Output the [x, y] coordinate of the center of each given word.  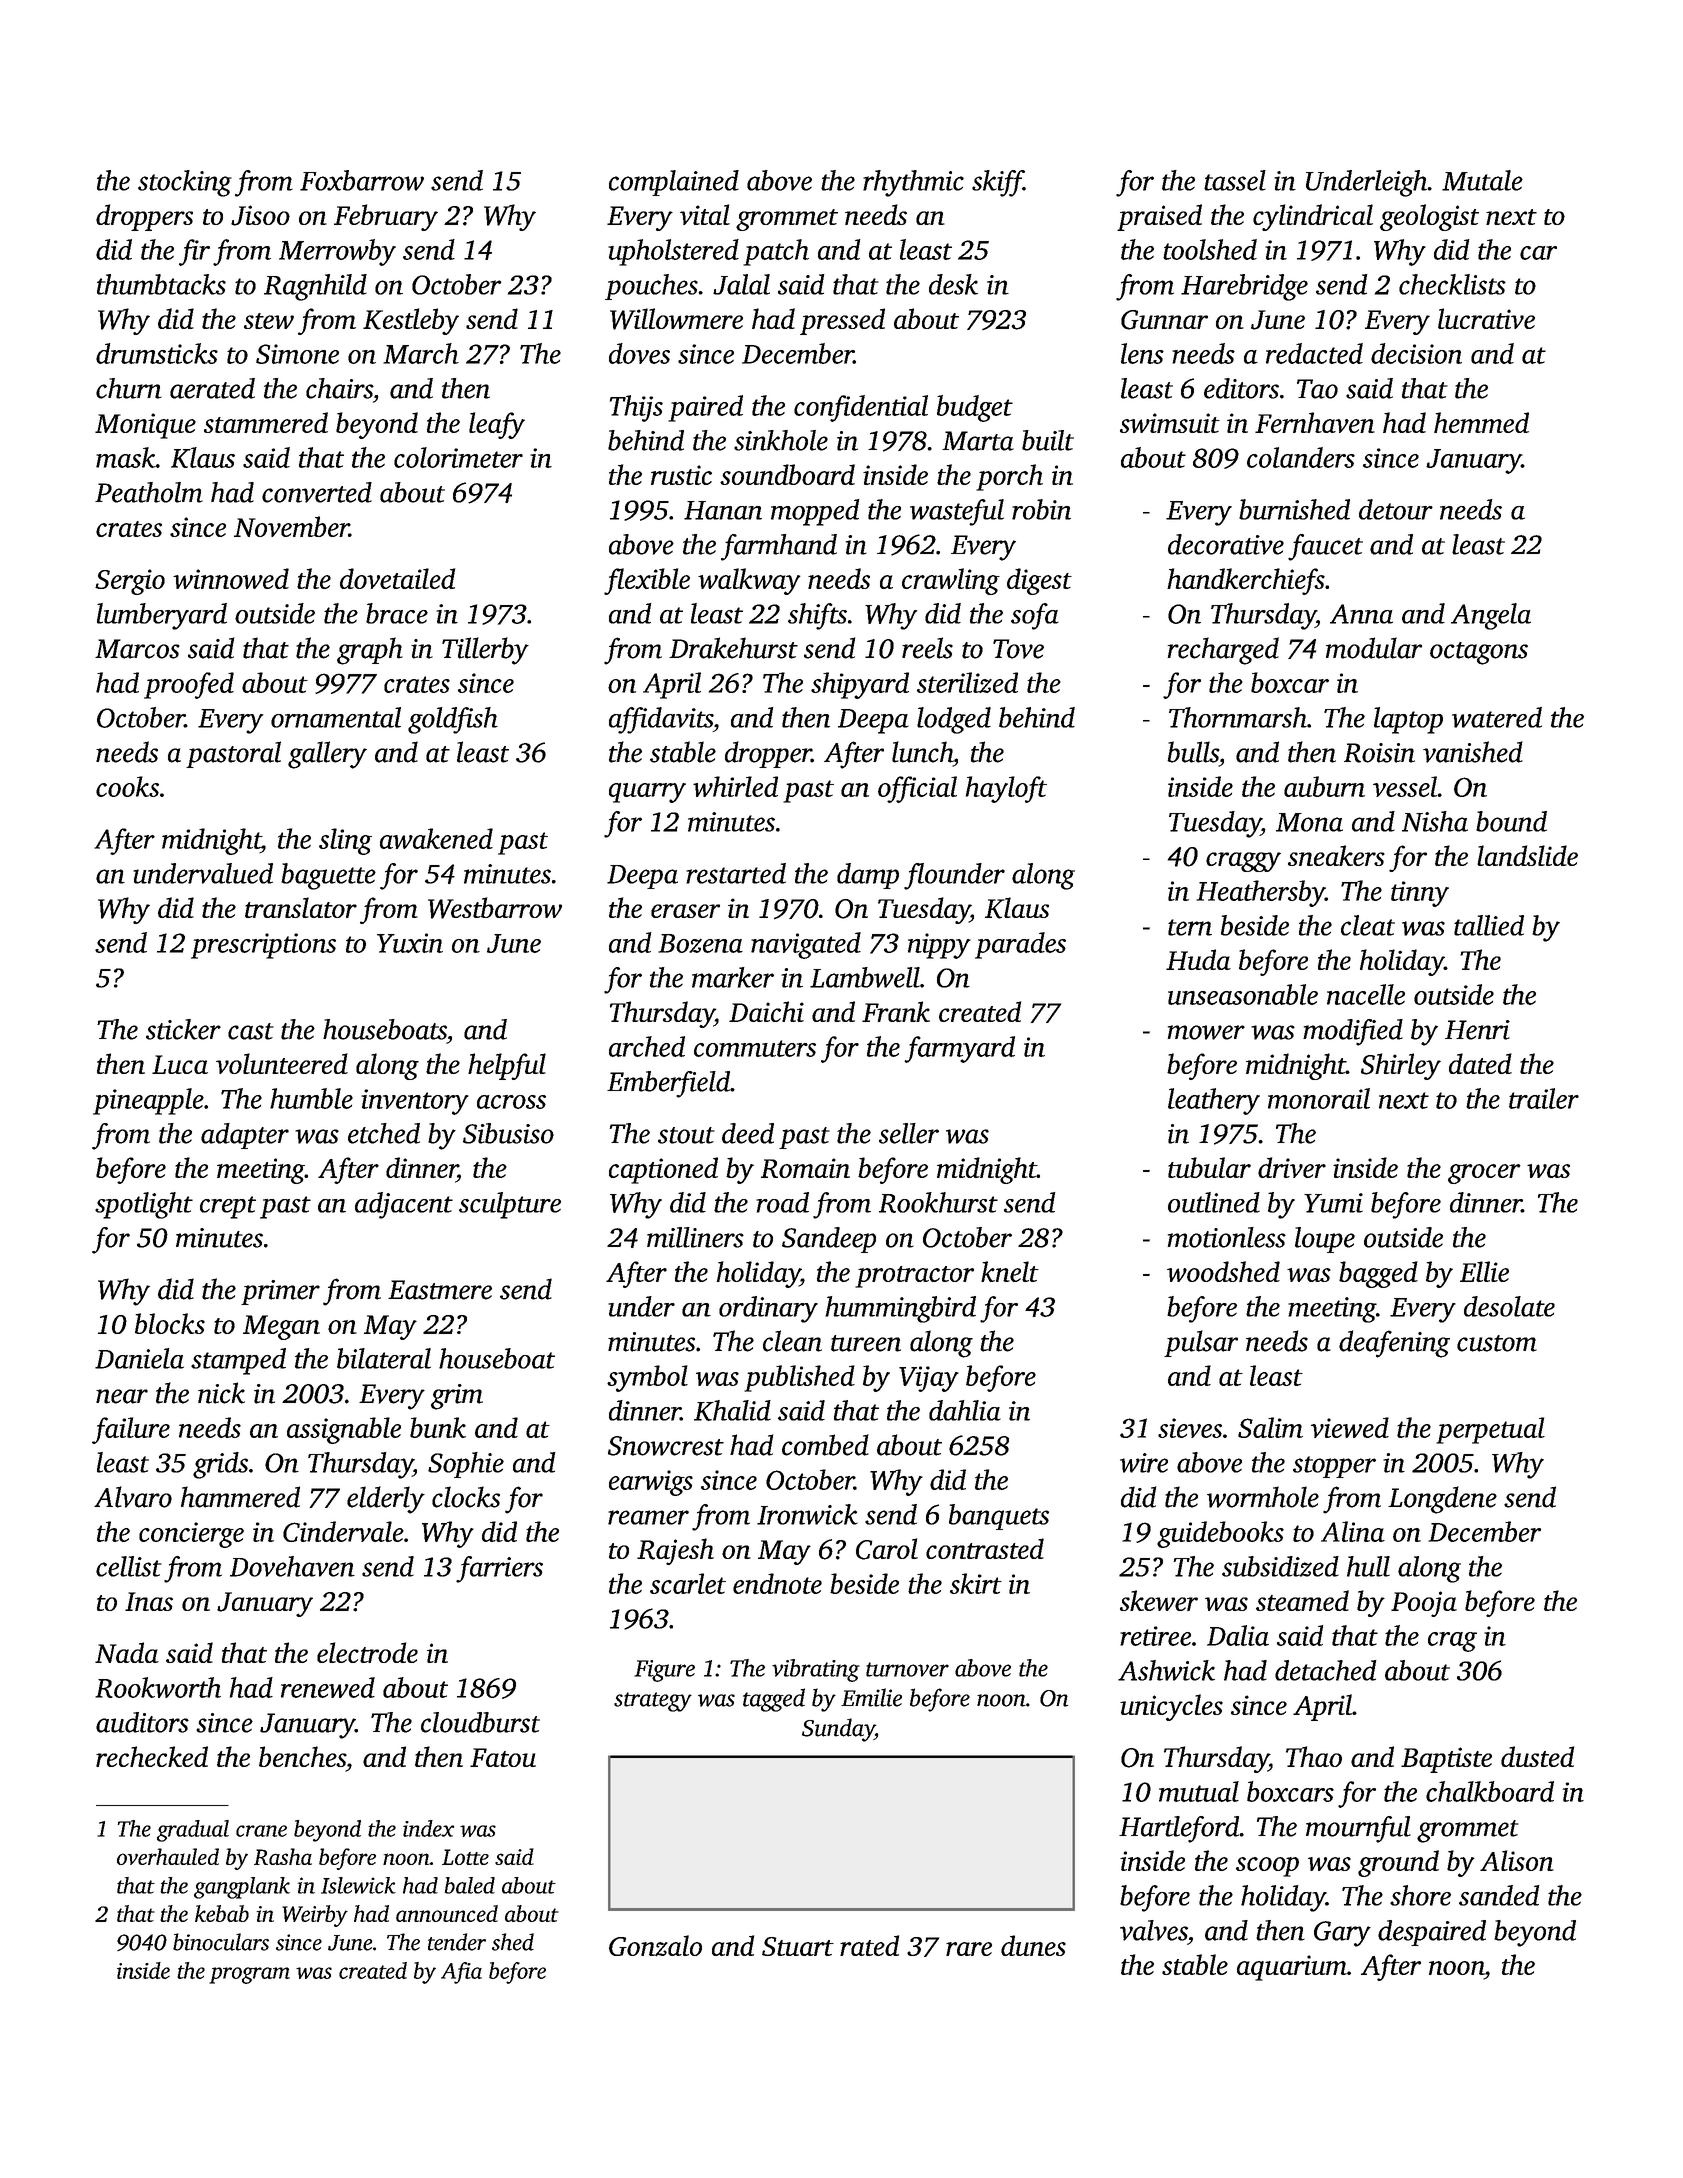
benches [302, 1756]
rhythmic [913, 183]
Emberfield [668, 1084]
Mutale [1482, 180]
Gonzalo [655, 1946]
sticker [183, 1029]
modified [1353, 1032]
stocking [185, 183]
